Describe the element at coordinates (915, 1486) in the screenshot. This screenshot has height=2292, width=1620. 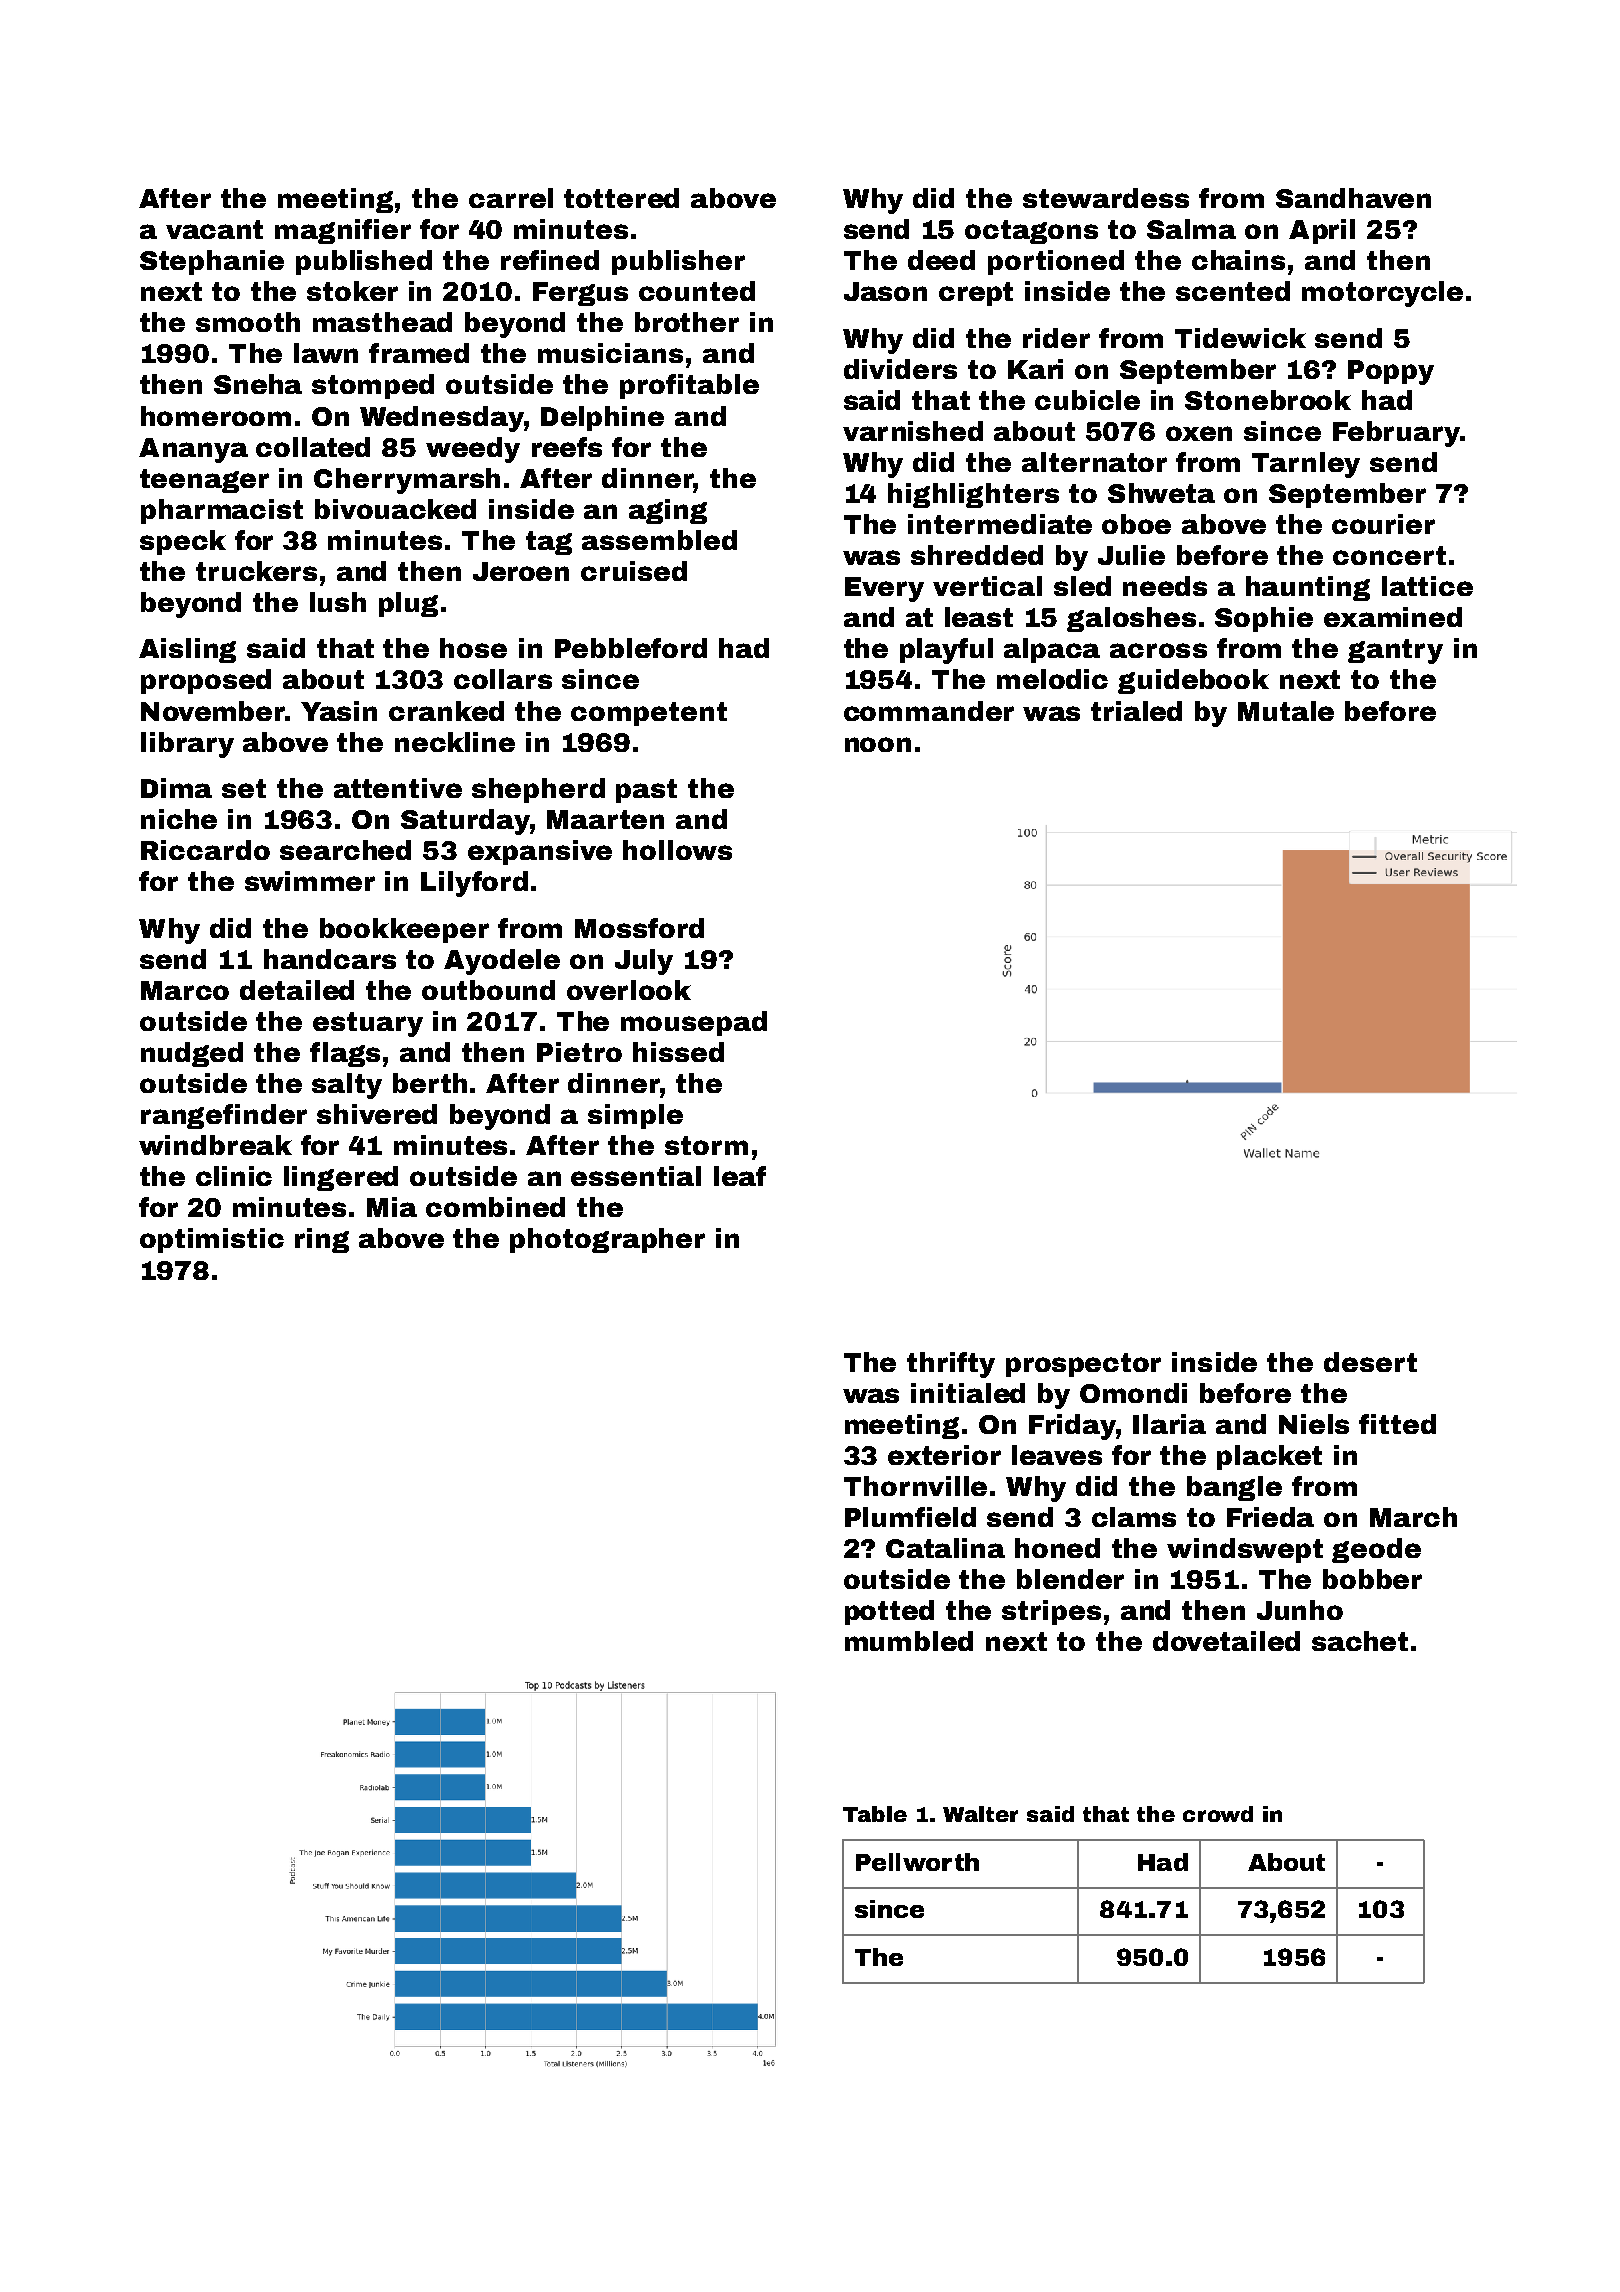
I see `Thornville` at that location.
